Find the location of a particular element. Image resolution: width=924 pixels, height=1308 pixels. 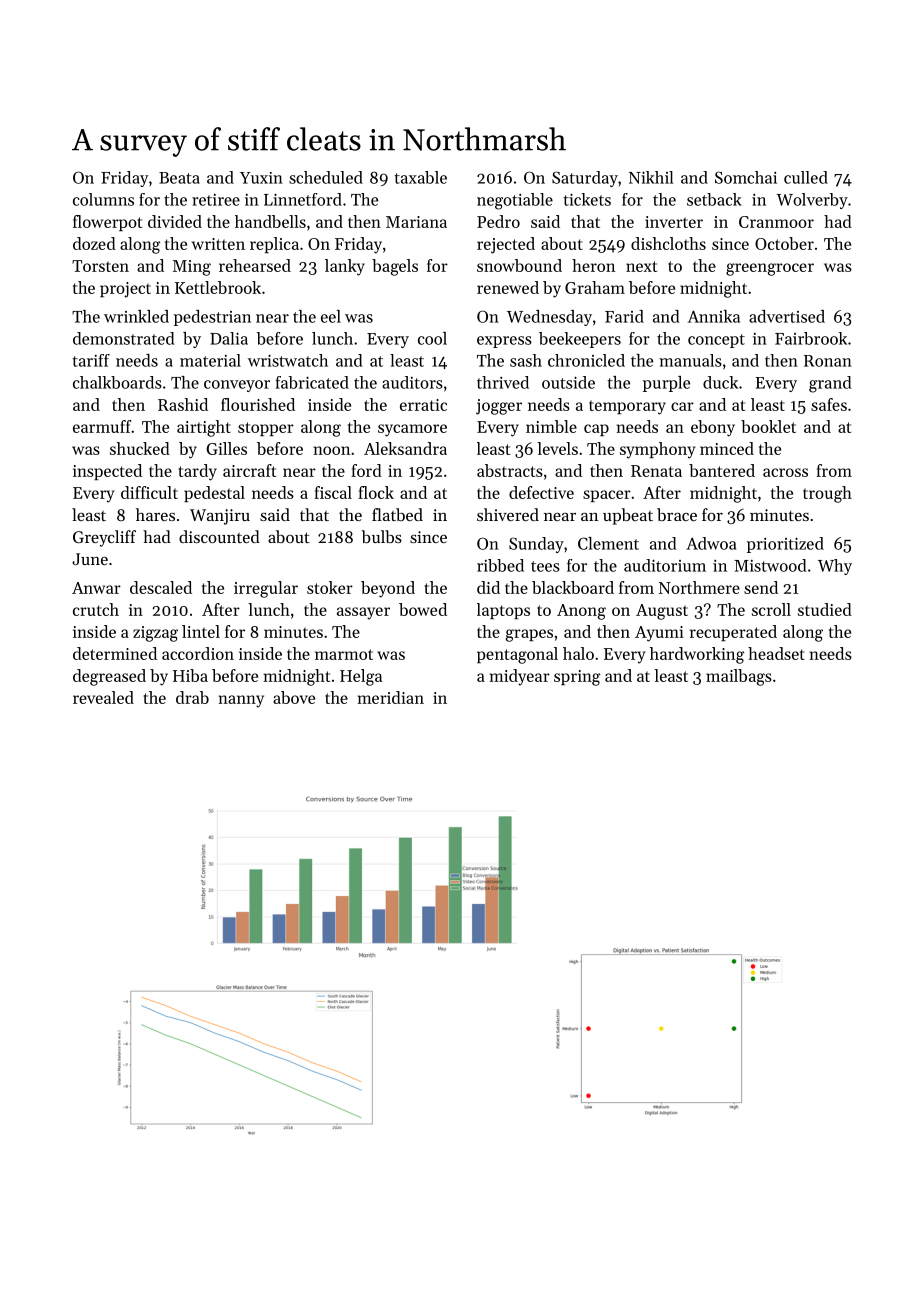

descaled is located at coordinates (161, 587).
